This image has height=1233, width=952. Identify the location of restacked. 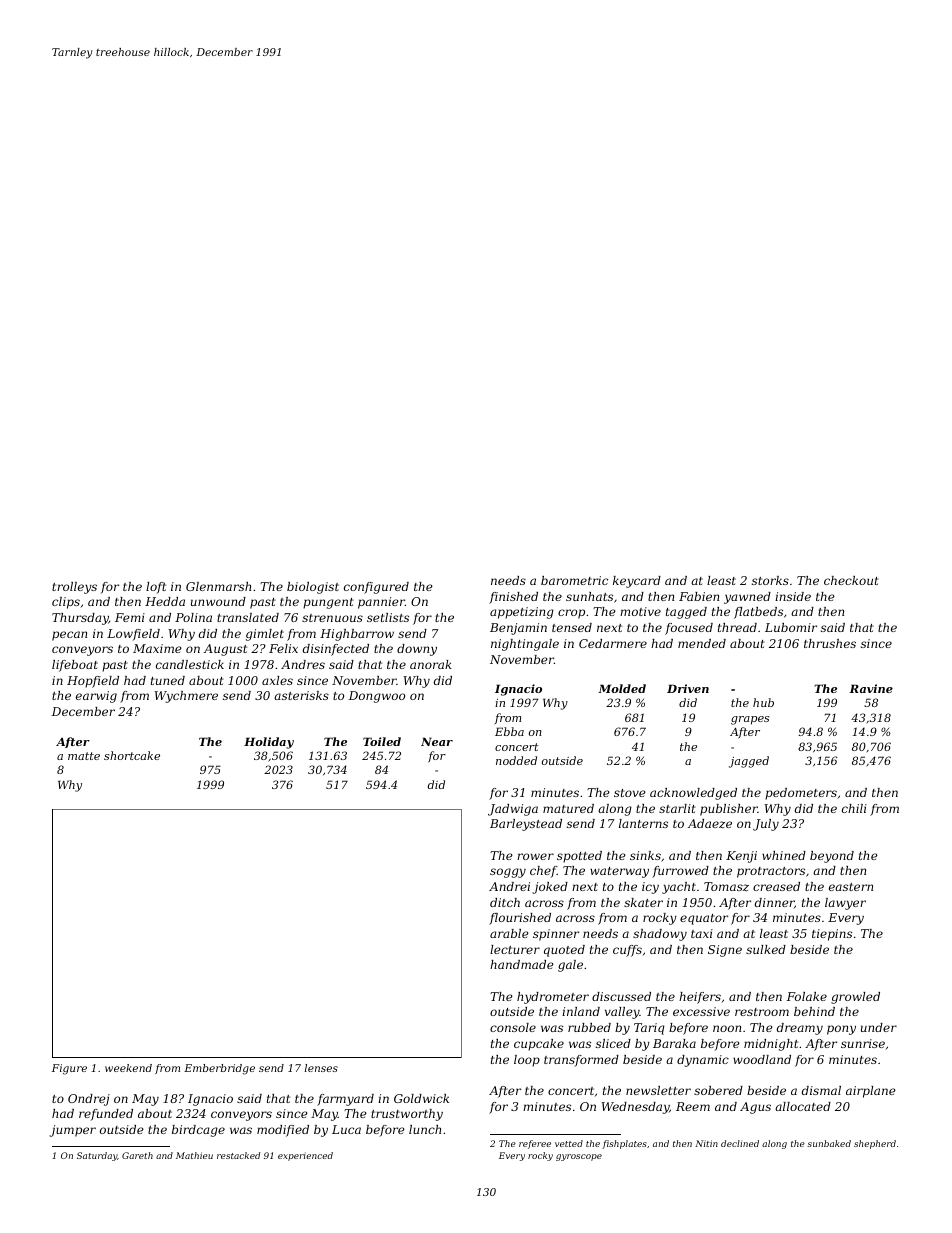
(238, 1155).
